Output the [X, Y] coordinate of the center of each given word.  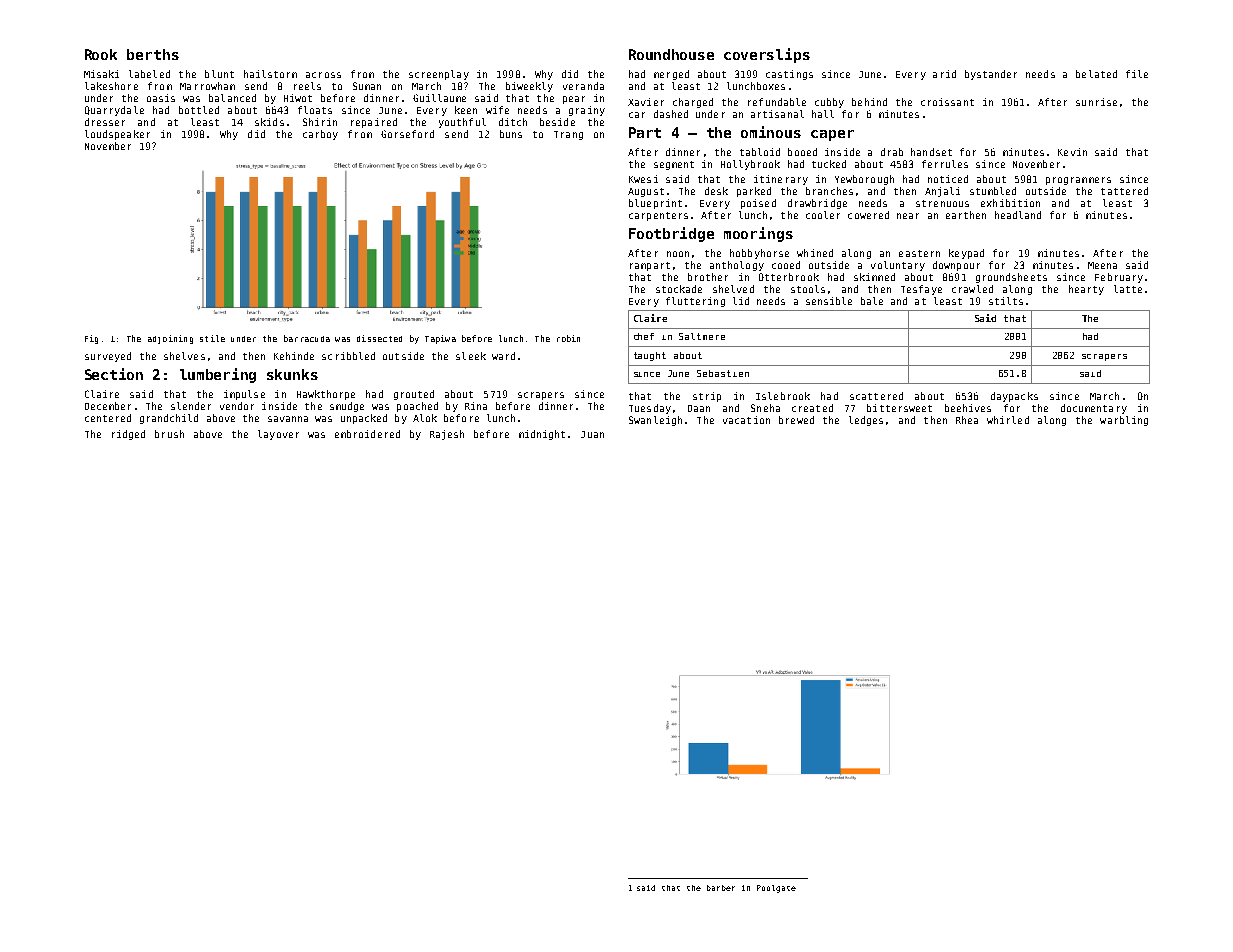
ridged [128, 435]
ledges [866, 421]
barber [721, 888]
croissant [947, 102]
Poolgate [776, 889]
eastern [919, 253]
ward [503, 356]
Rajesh [447, 435]
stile [212, 338]
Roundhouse [671, 54]
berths [153, 54]
